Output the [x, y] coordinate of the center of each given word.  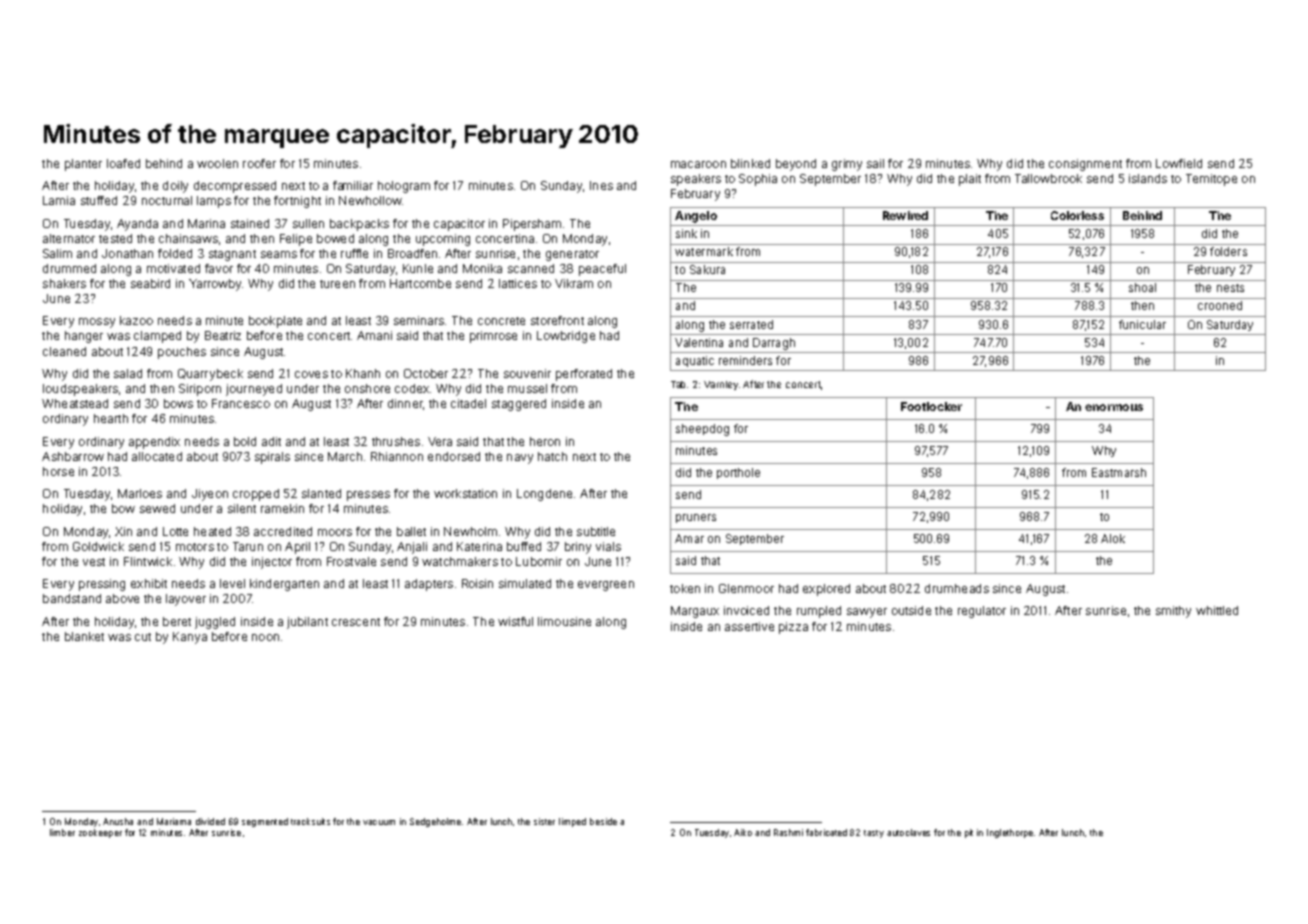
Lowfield [1179, 163]
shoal [1142, 287]
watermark [704, 251]
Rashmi [788, 832]
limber [62, 832]
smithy [1173, 612]
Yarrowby [215, 285]
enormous [1114, 407]
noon [265, 637]
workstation [465, 493]
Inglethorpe [1010, 833]
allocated [157, 456]
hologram [404, 187]
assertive [749, 626]
